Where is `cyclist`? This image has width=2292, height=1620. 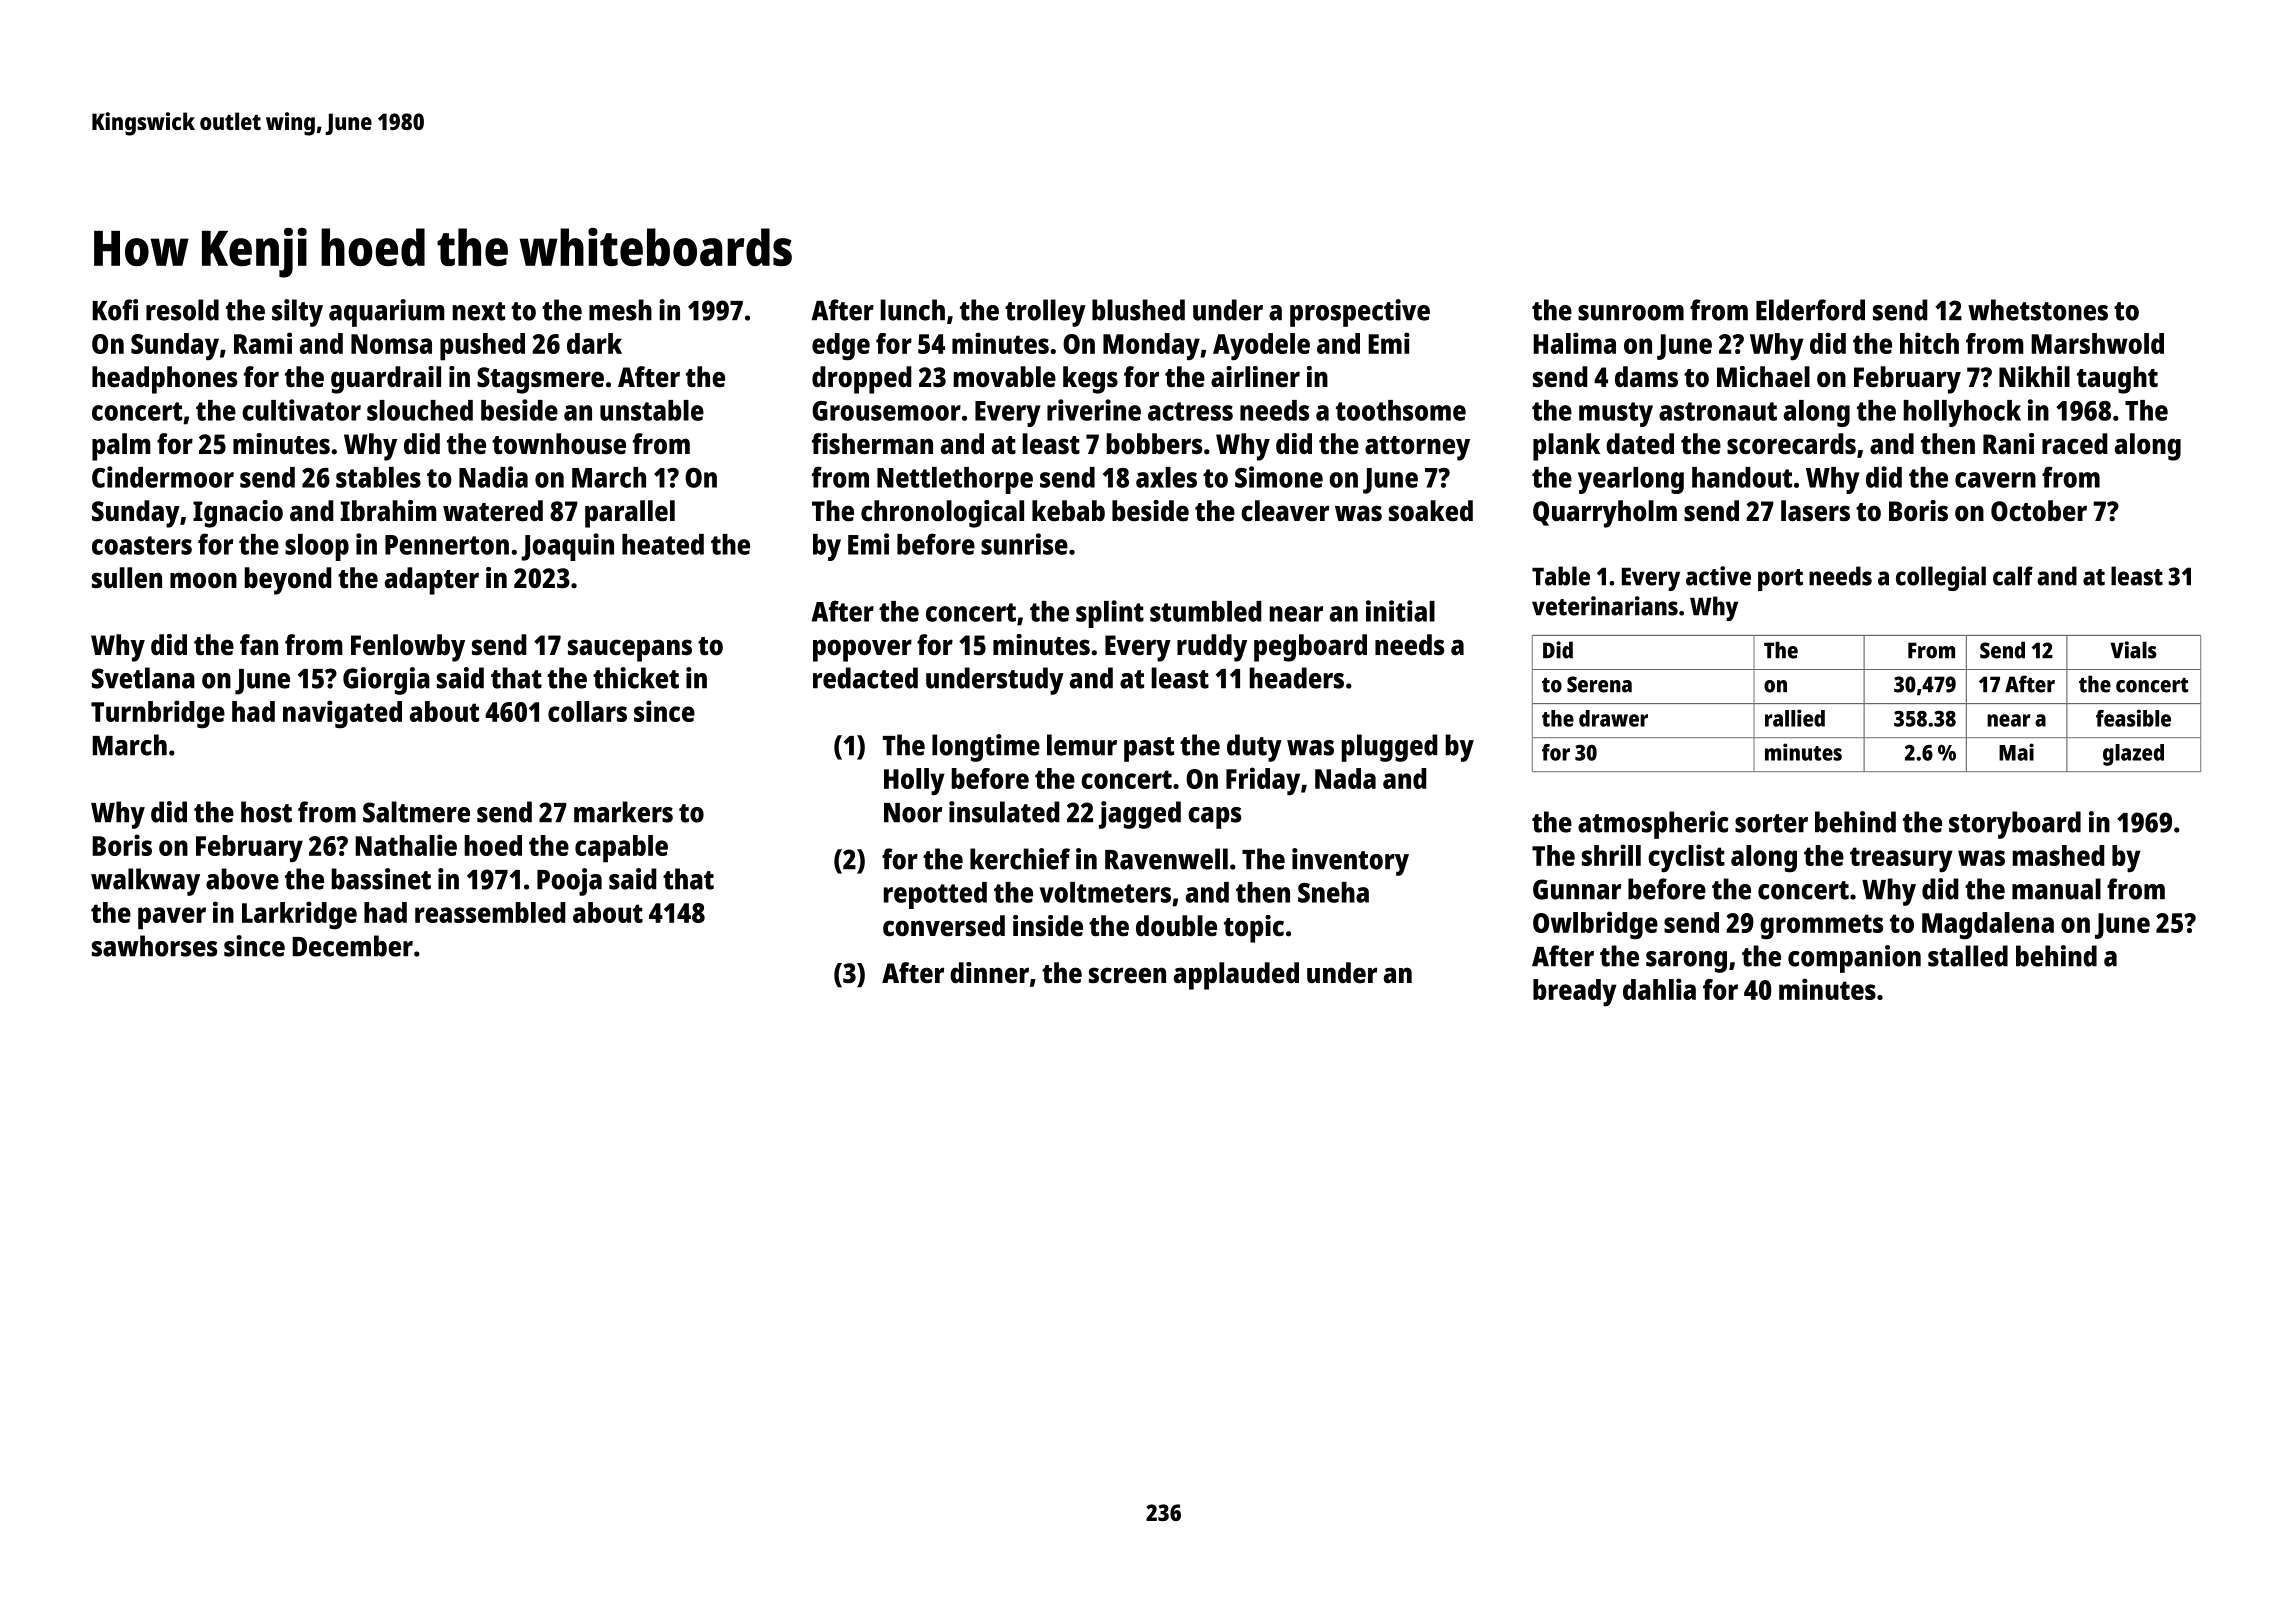 cyclist is located at coordinates (1686, 858).
